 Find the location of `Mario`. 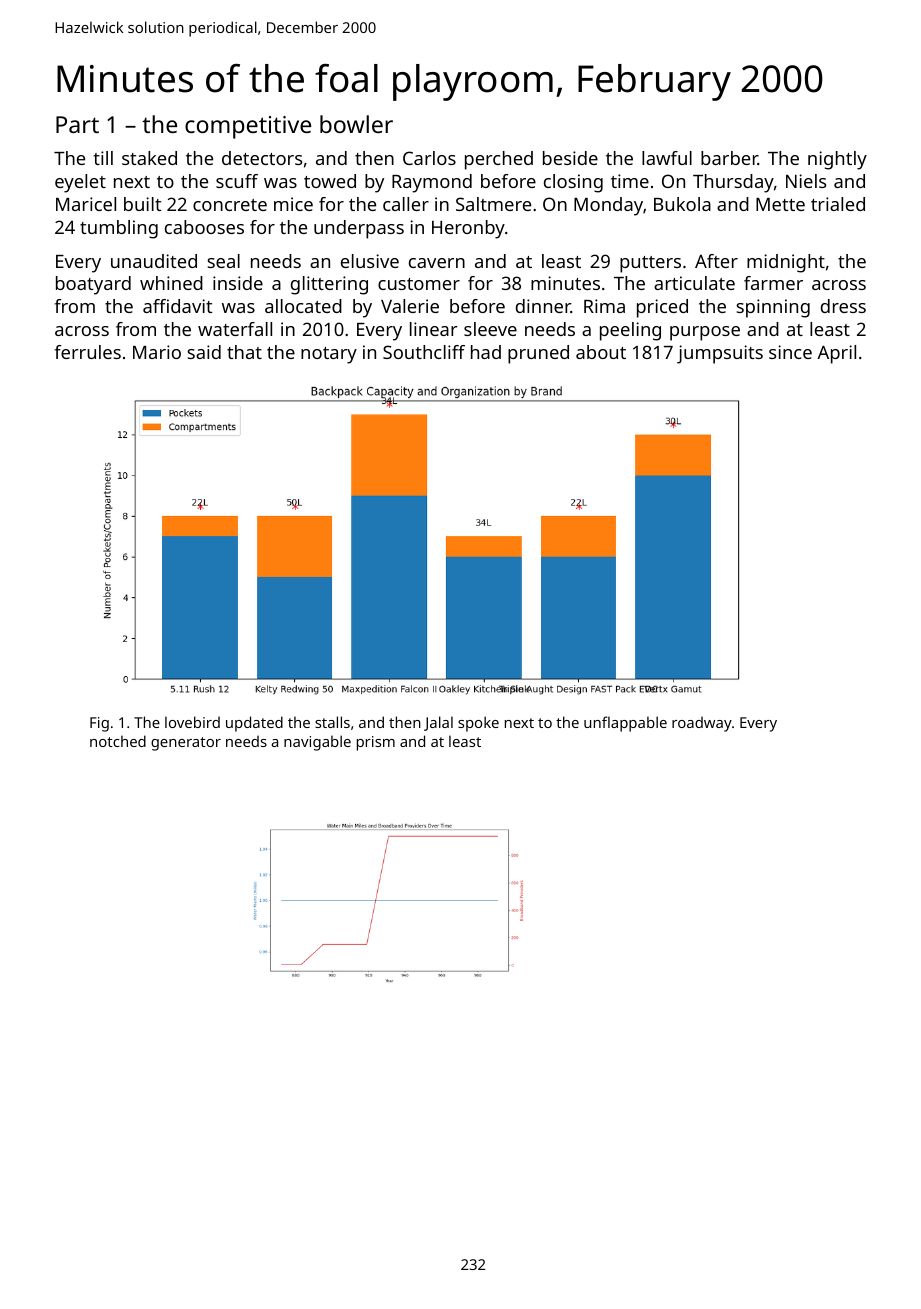

Mario is located at coordinates (157, 352).
